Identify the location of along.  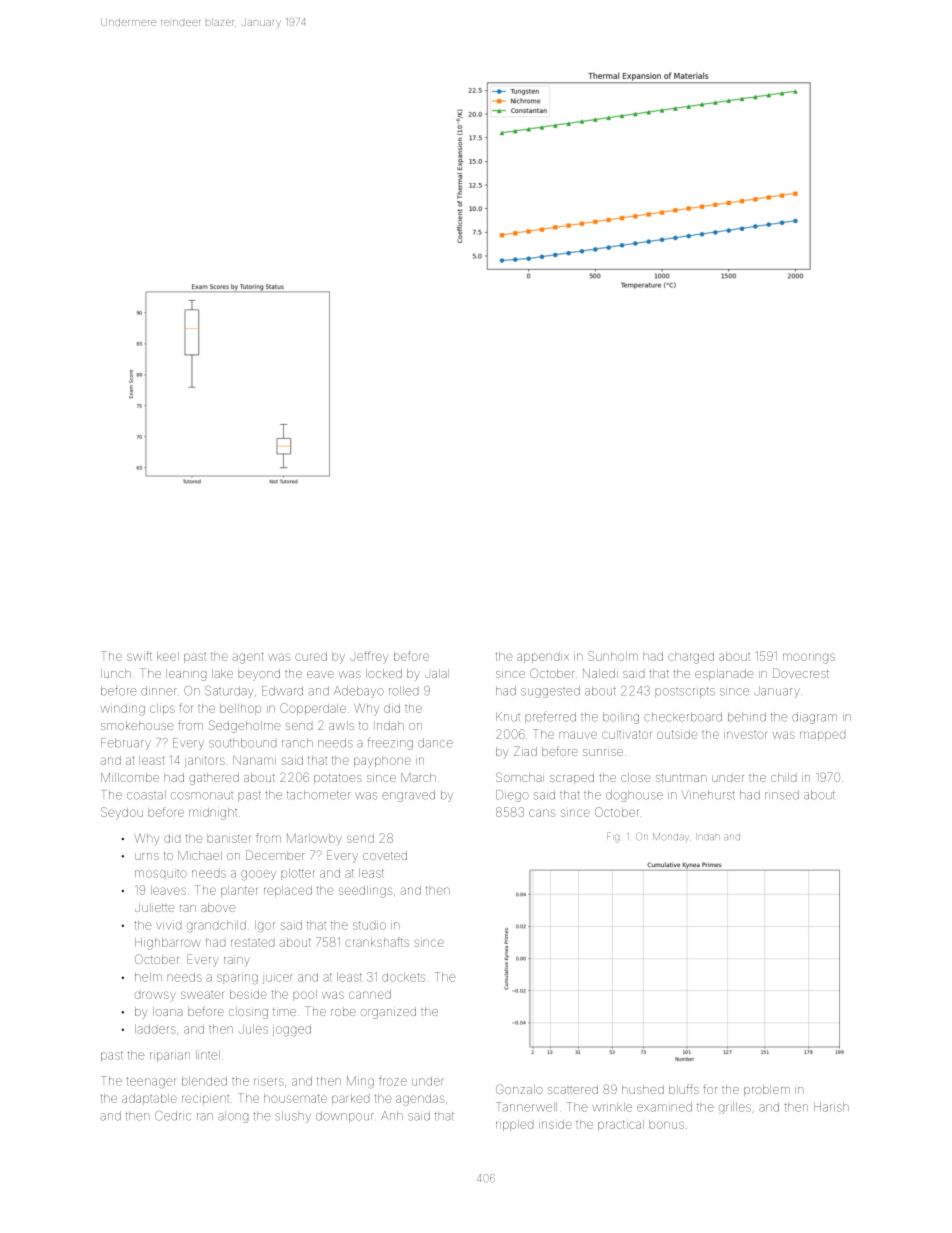
(233, 1117).
